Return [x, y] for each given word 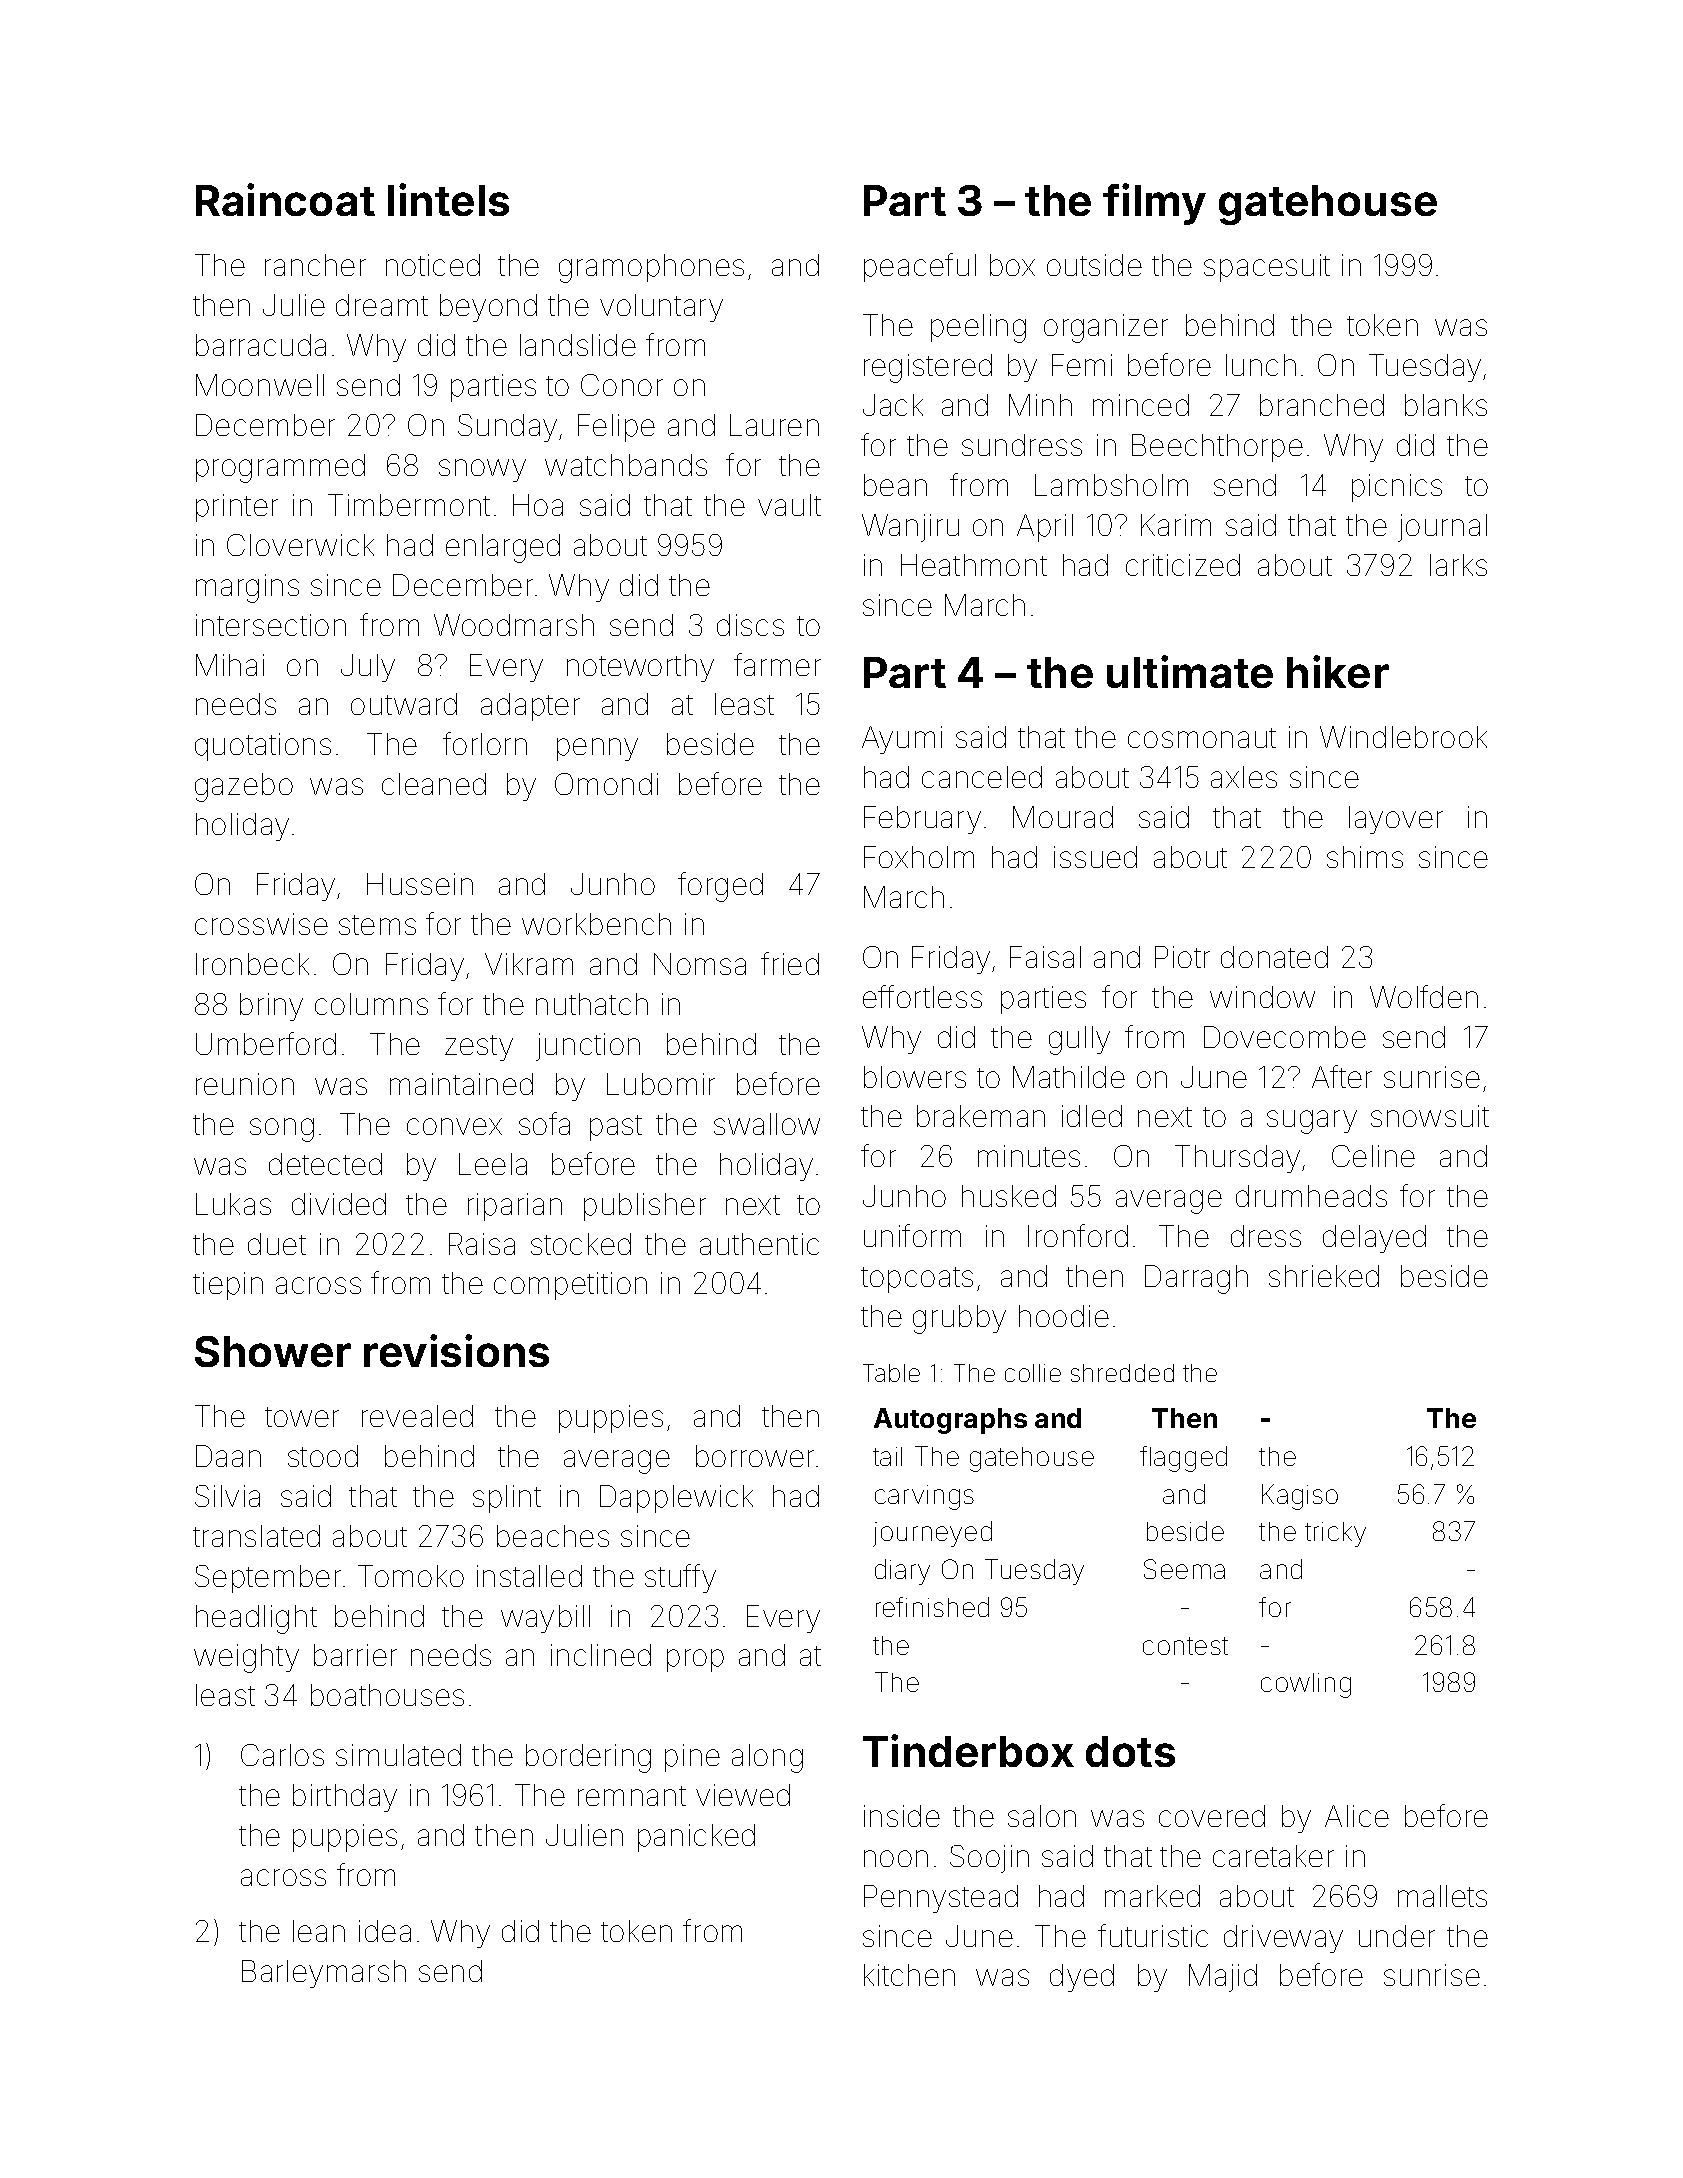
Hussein [420, 884]
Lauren [774, 425]
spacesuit [1267, 268]
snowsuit [1430, 1116]
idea [385, 1931]
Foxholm [919, 857]
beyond [488, 308]
